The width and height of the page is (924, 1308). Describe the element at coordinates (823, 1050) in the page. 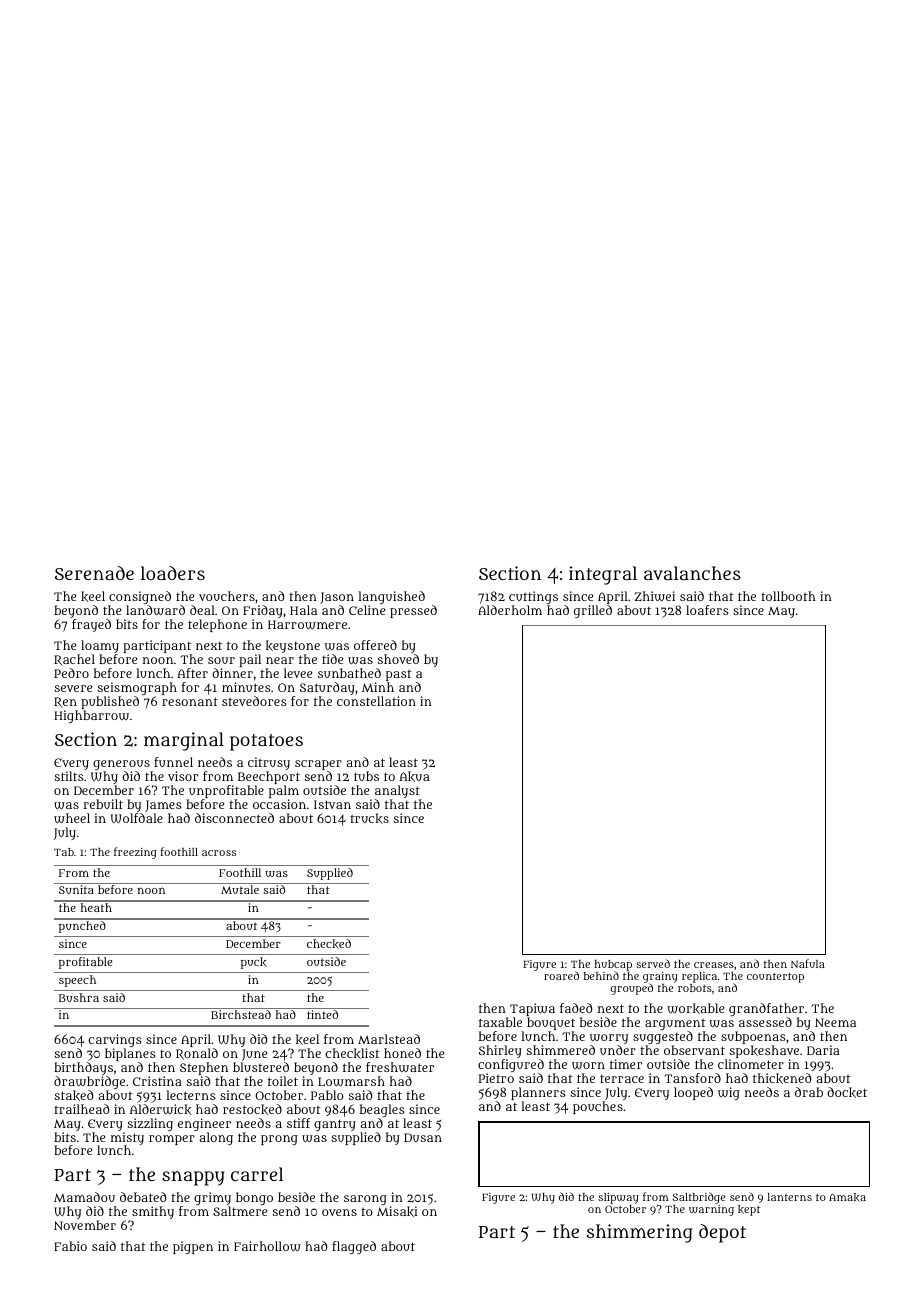

I see `Daria` at that location.
